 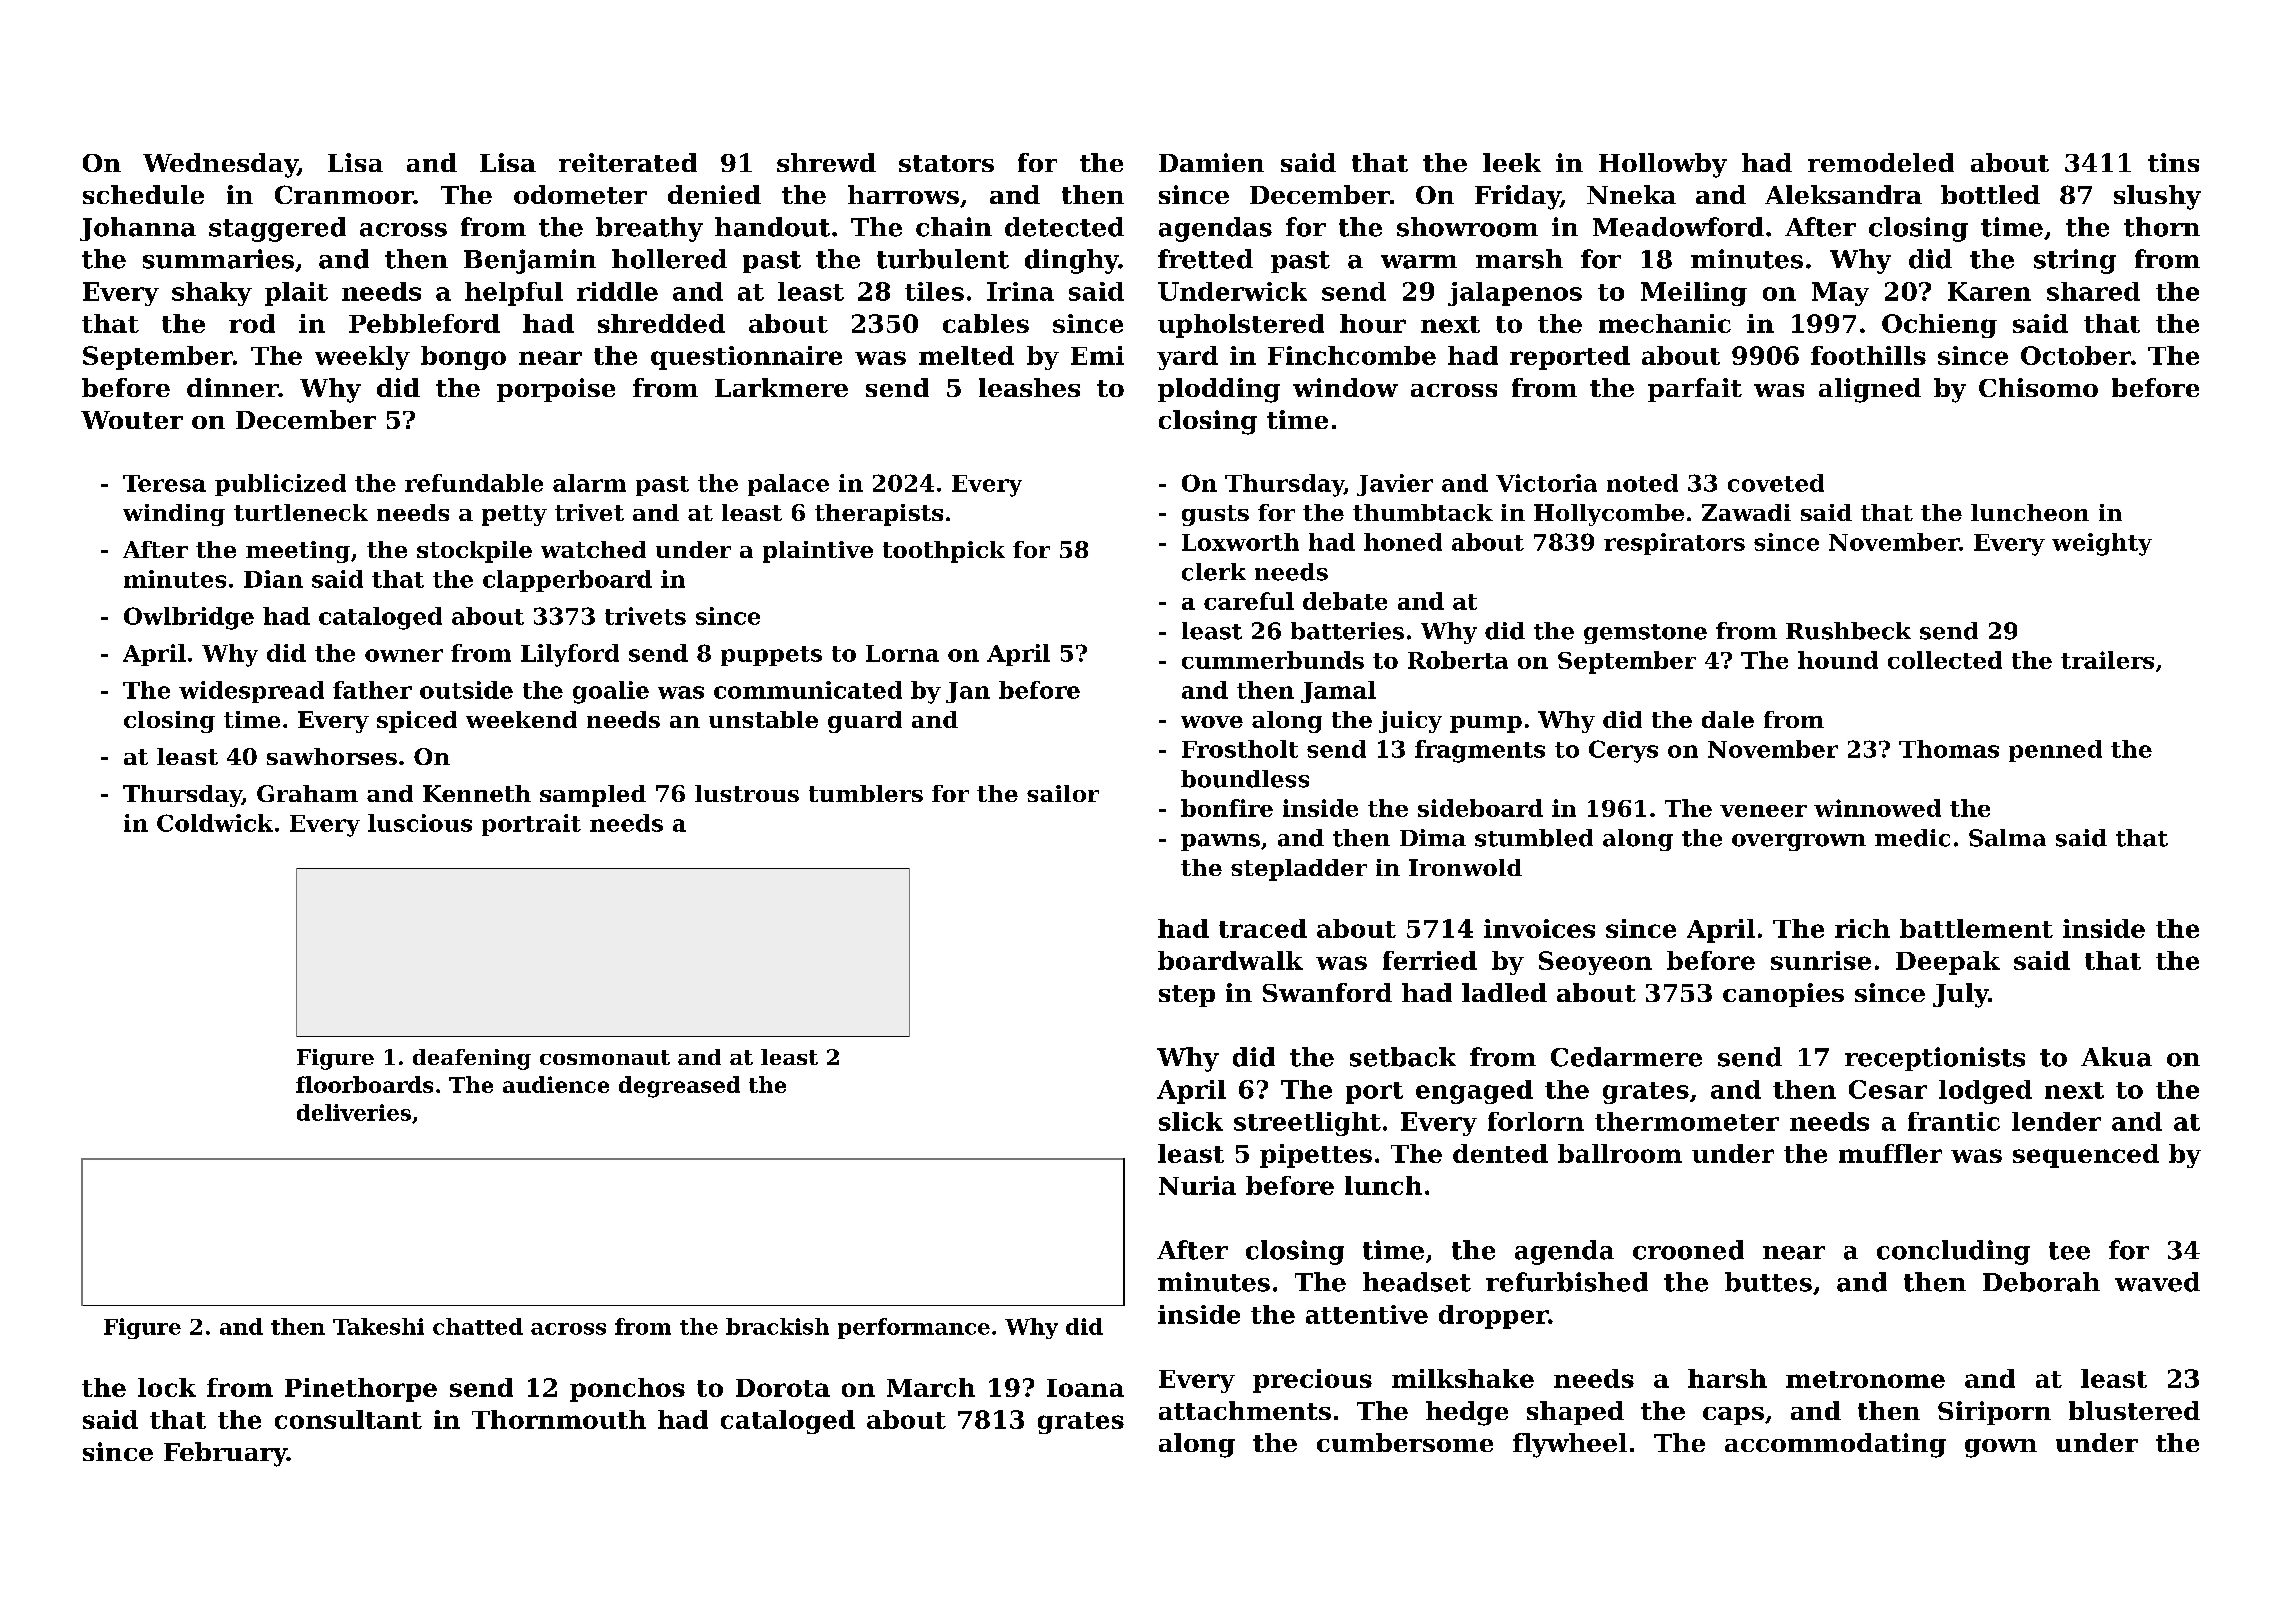 I want to click on juicy, so click(x=1410, y=722).
